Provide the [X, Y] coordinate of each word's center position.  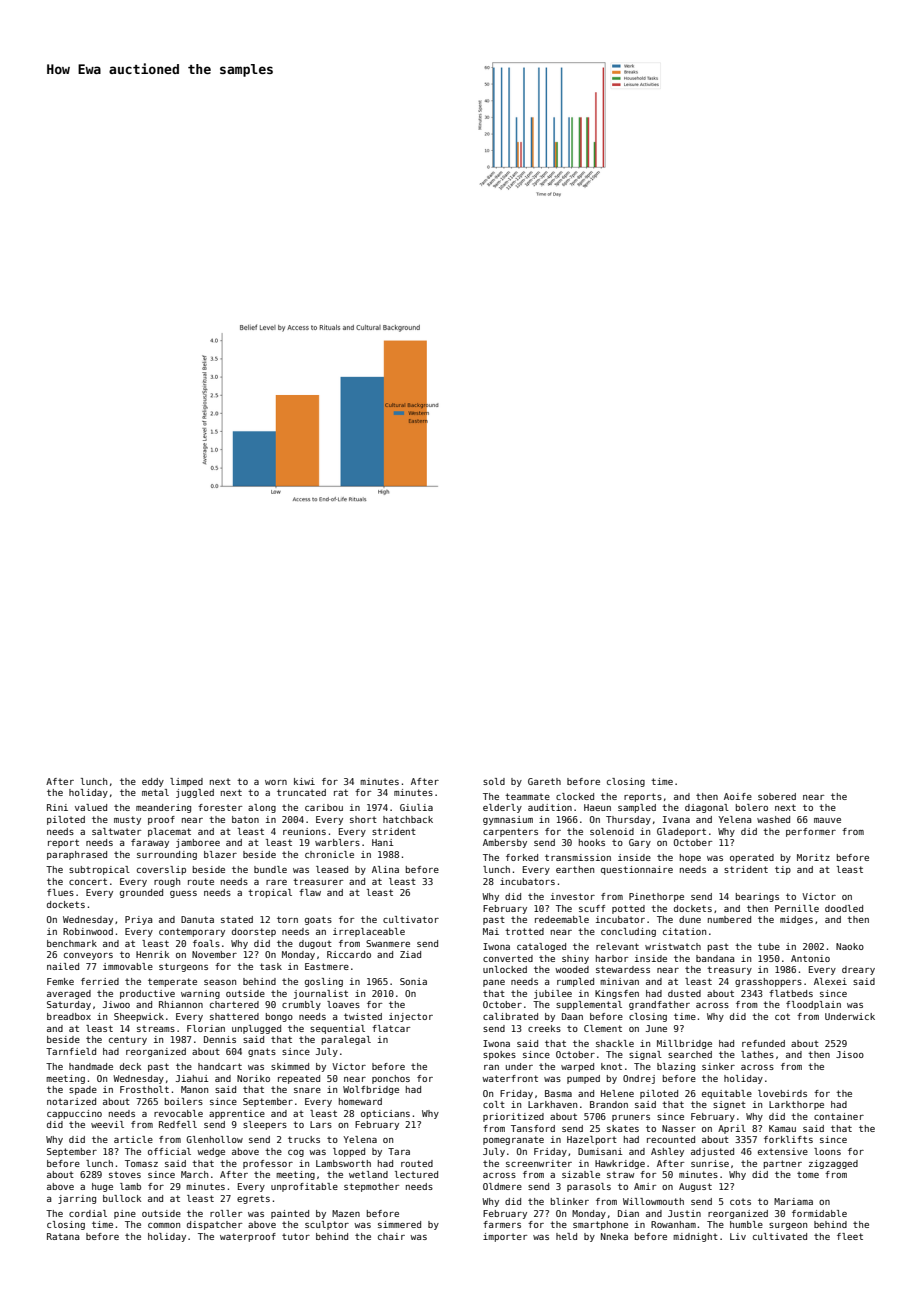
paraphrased [77, 855]
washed [773, 819]
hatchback [408, 819]
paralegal [346, 1040]
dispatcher [214, 1225]
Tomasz [141, 1163]
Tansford [533, 1128]
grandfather [659, 1005]
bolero [752, 807]
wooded [572, 969]
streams [156, 1028]
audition [550, 807]
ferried [100, 981]
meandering [163, 808]
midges [796, 920]
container [839, 1116]
